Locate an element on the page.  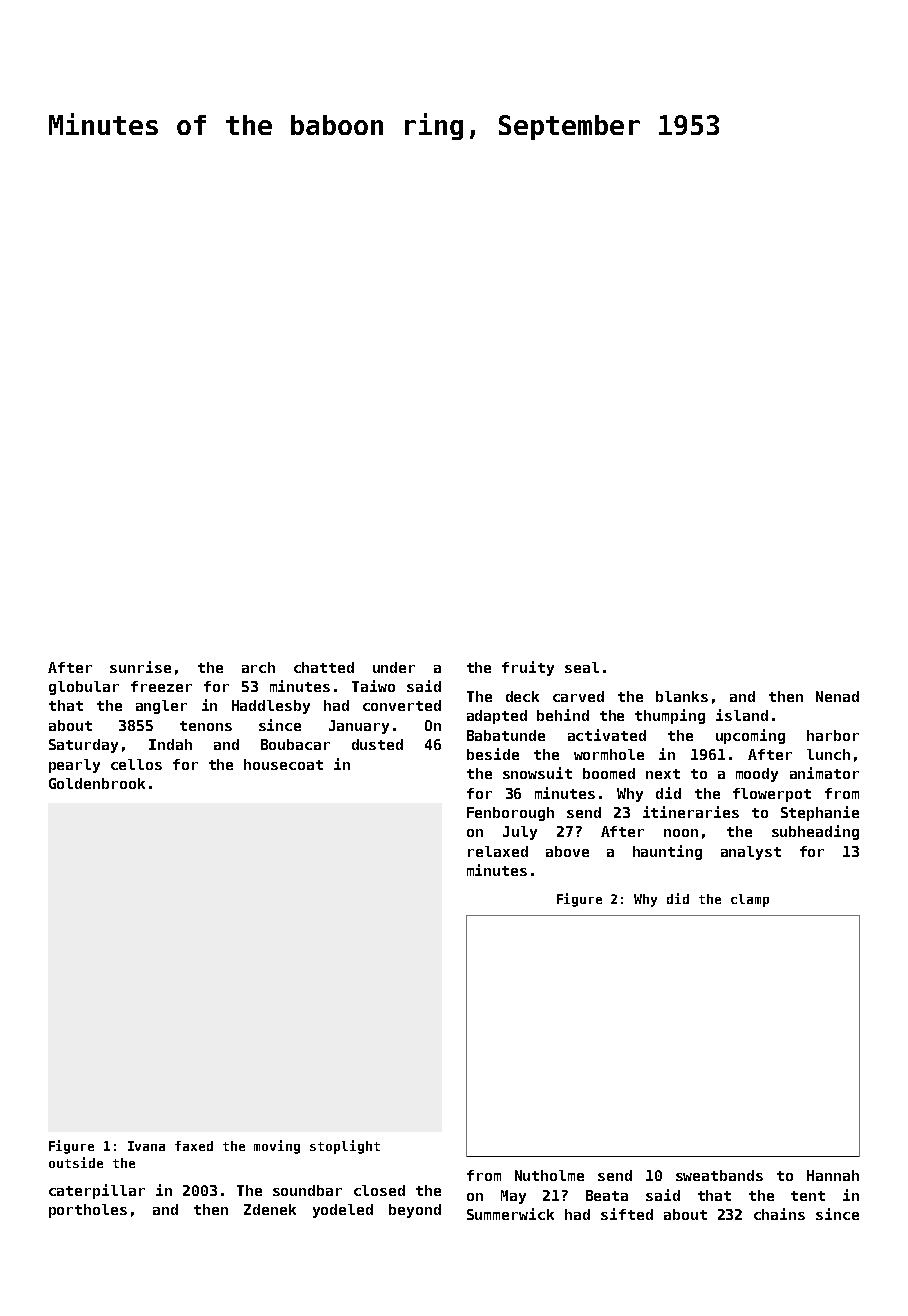
Zdenek is located at coordinates (270, 1209).
